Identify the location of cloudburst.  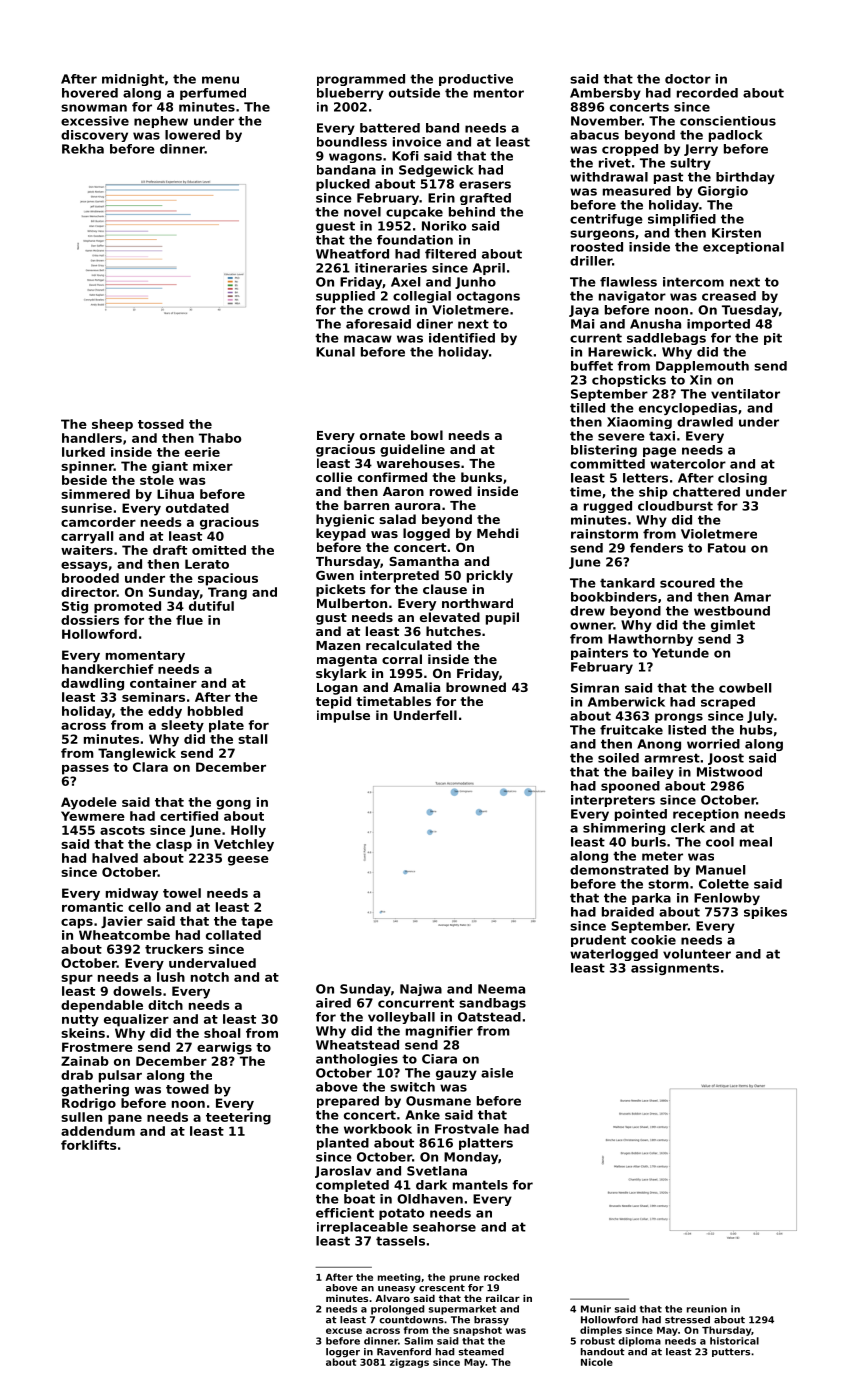
(675, 506).
